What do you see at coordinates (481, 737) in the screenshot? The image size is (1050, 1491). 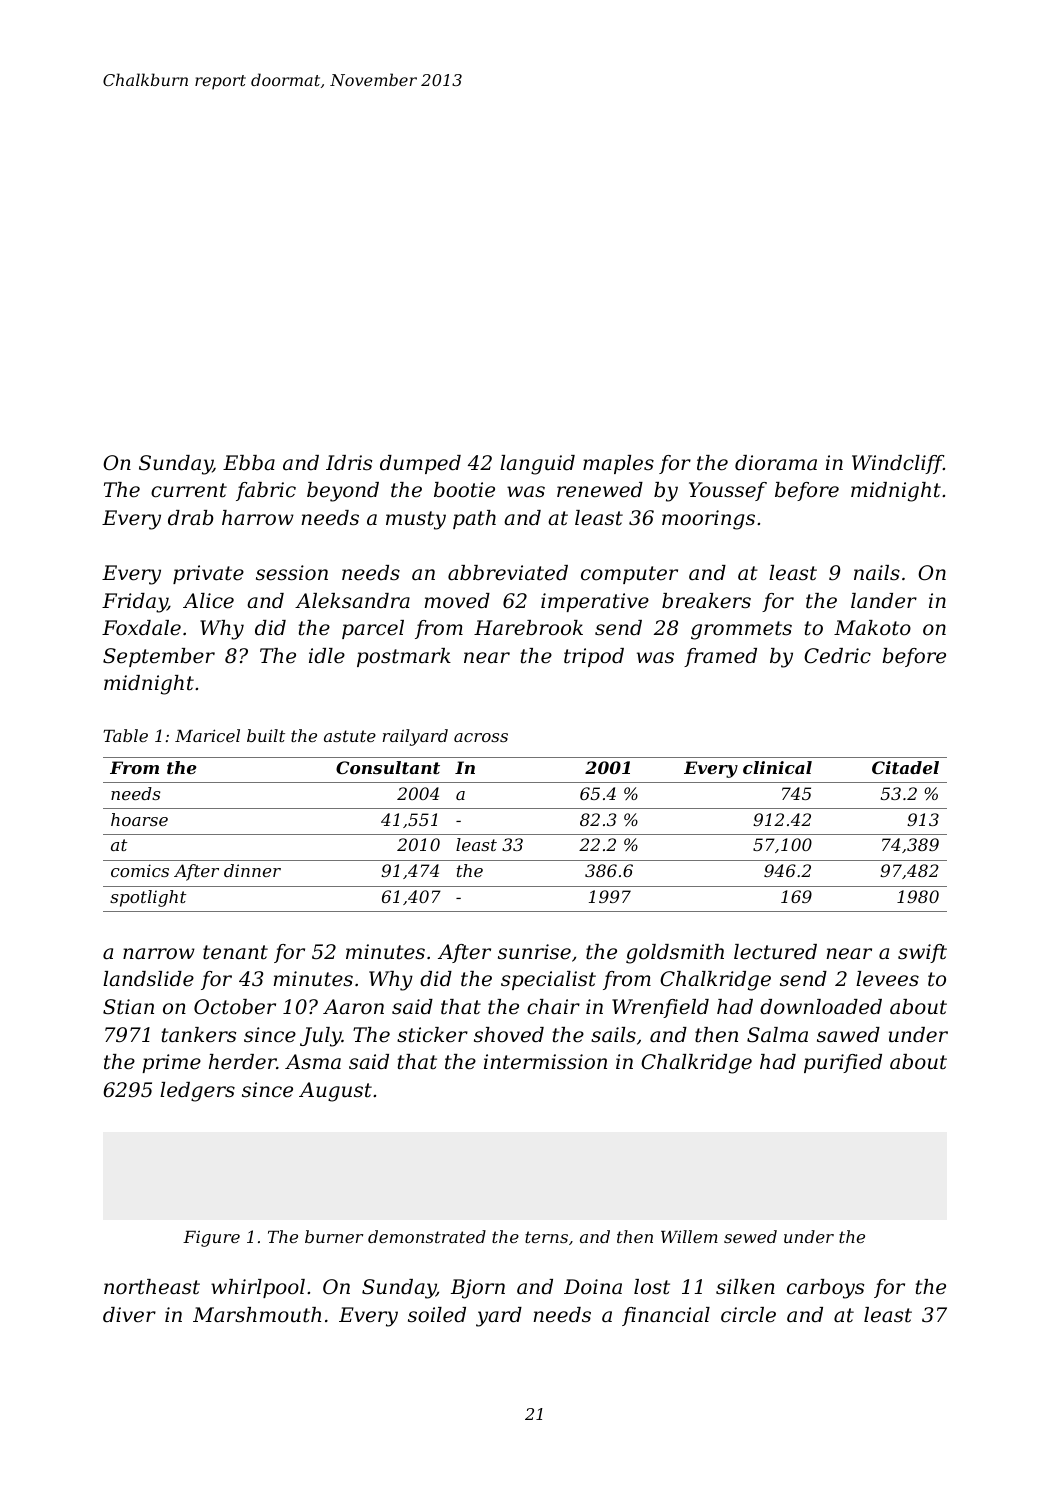 I see `across` at bounding box center [481, 737].
